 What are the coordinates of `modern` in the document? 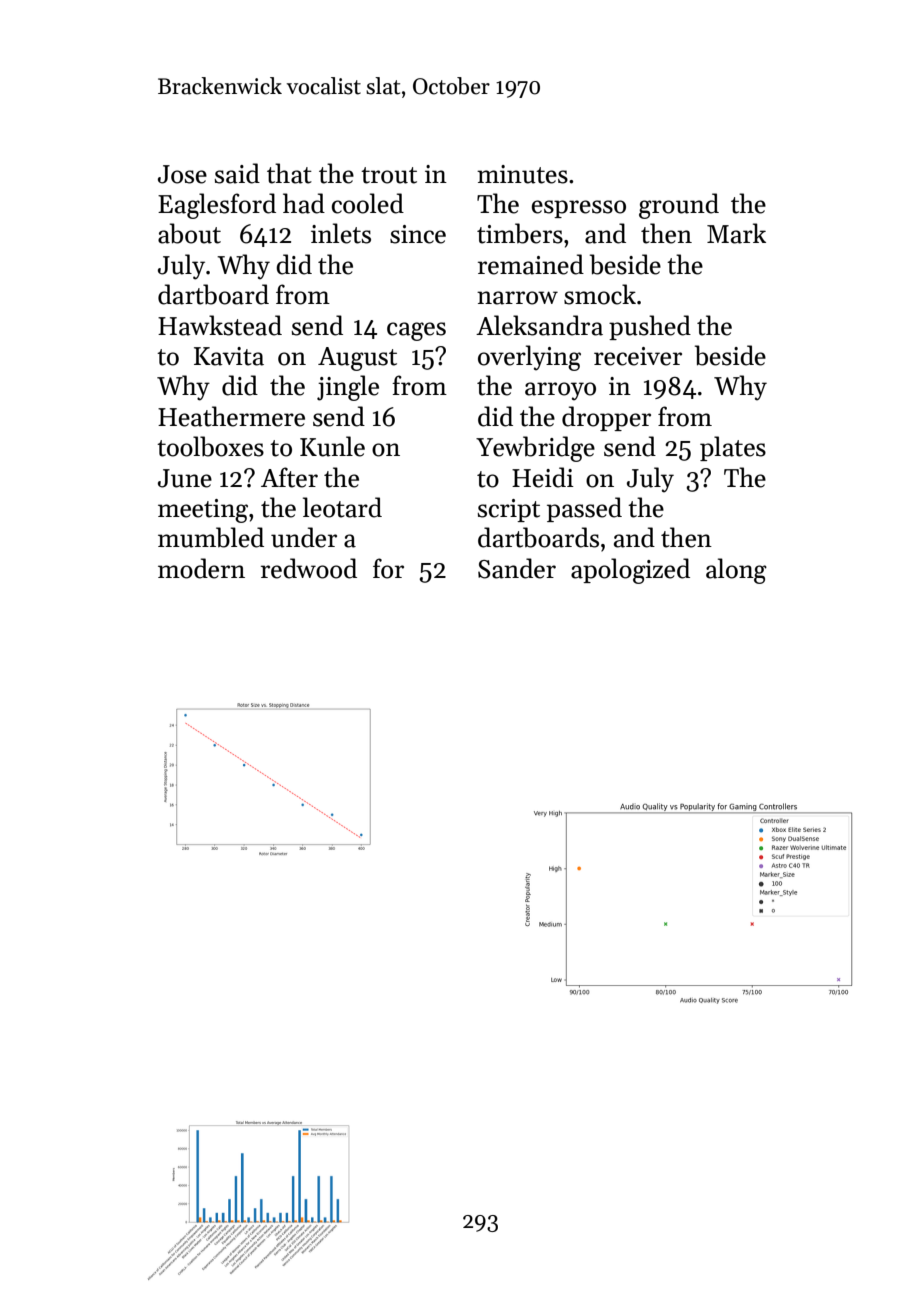 It's located at (201, 568).
